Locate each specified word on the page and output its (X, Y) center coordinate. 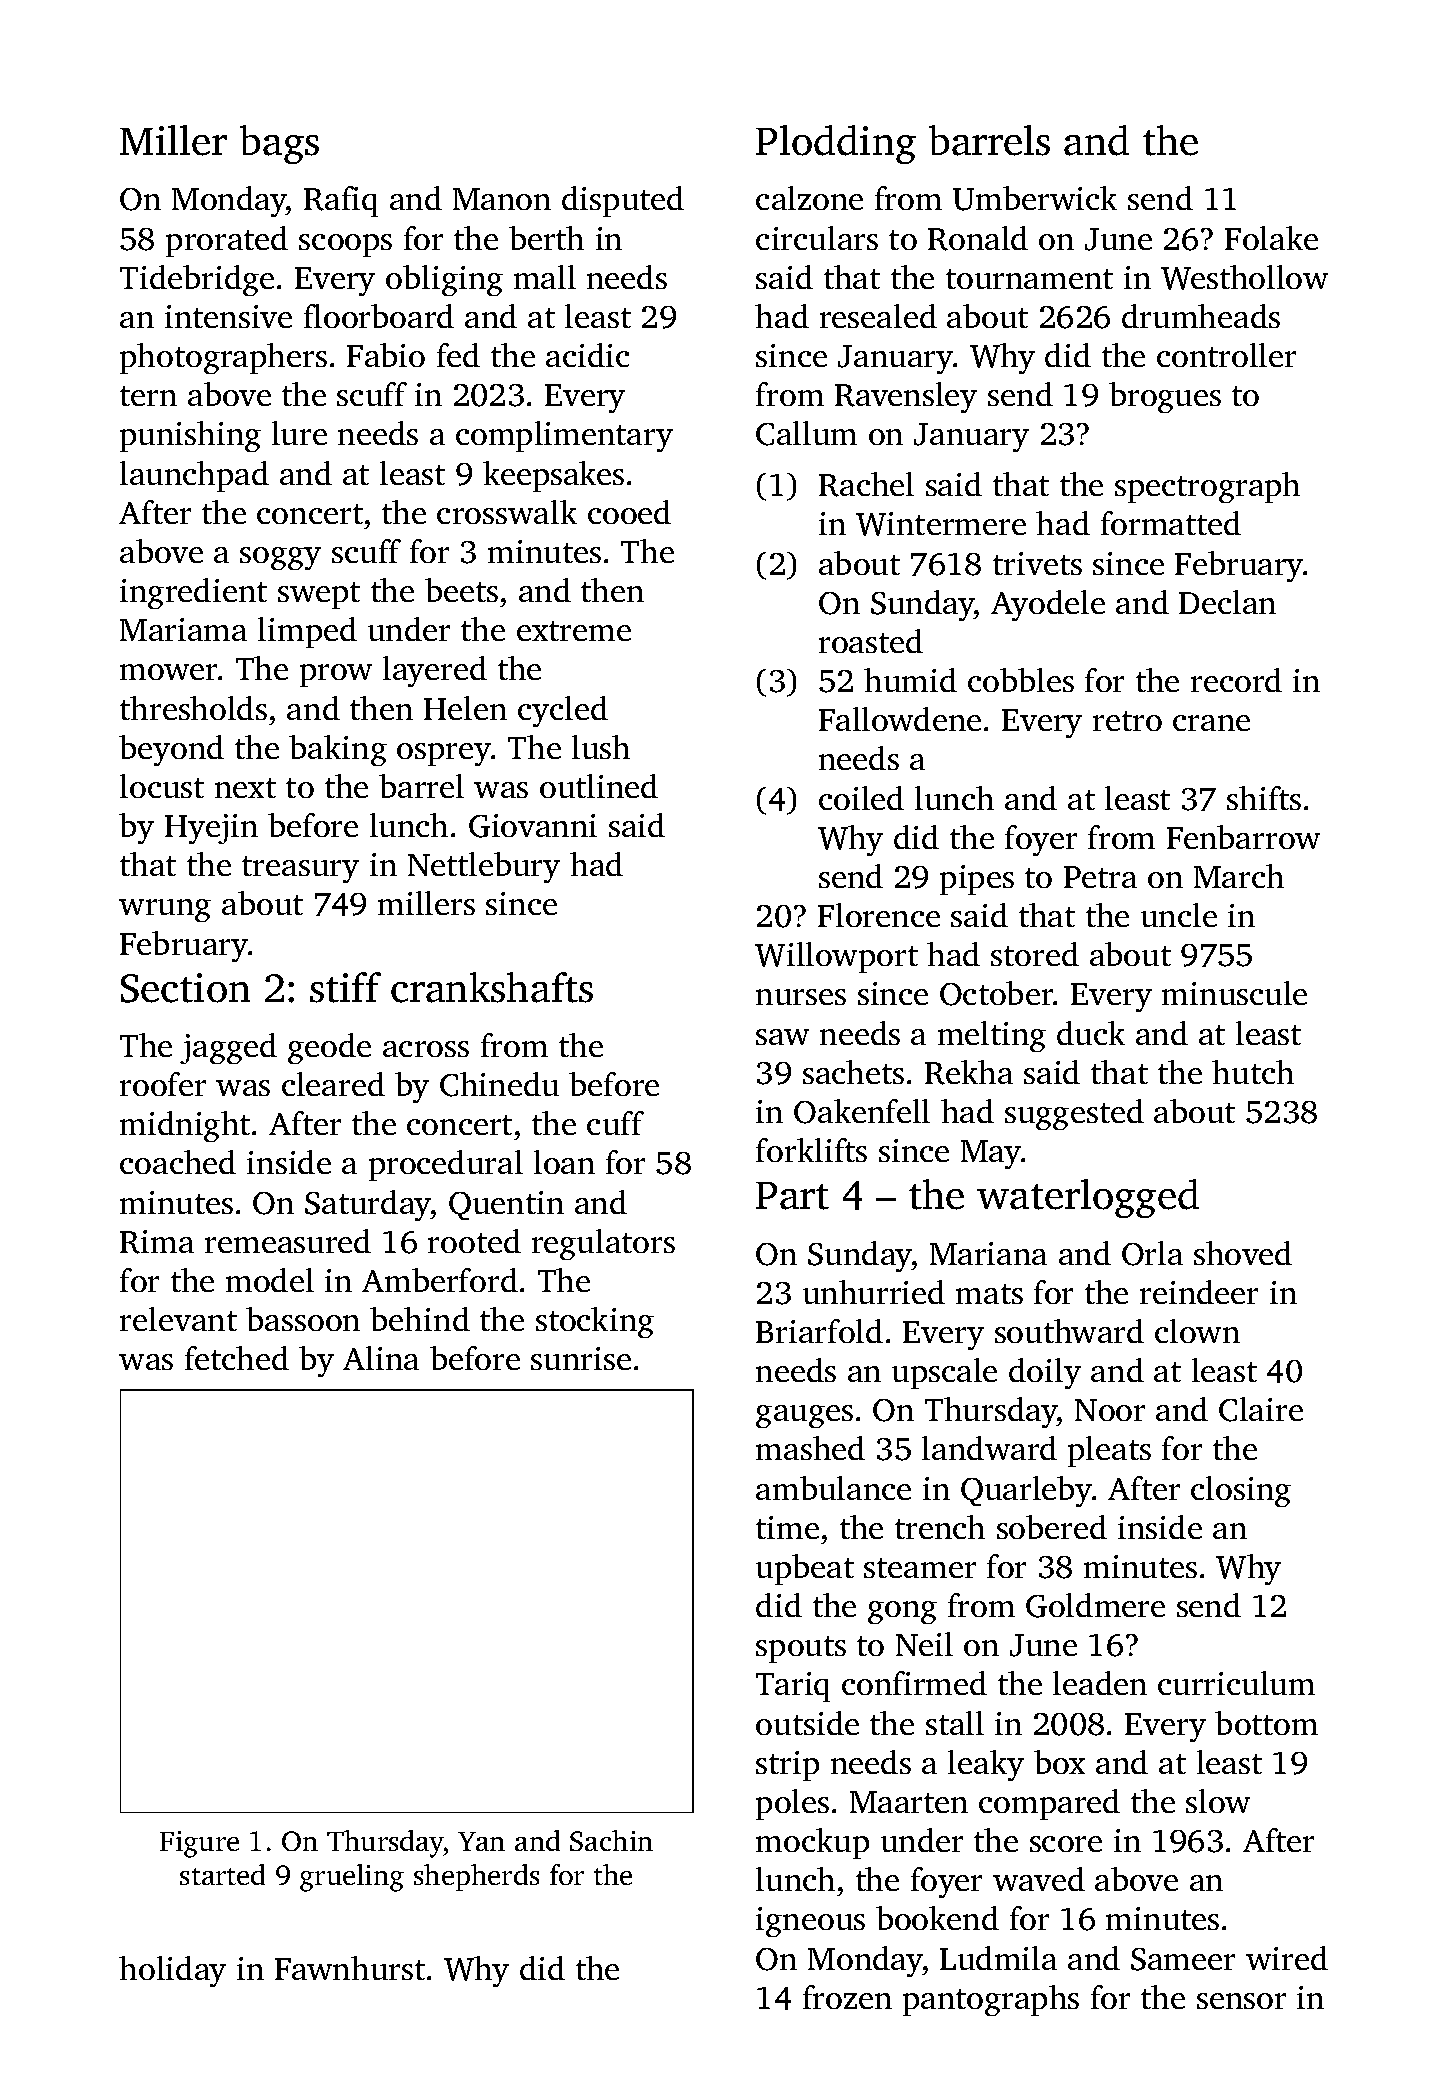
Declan (1227, 602)
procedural (446, 1165)
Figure (199, 1844)
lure (299, 433)
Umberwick (1035, 198)
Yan (481, 1841)
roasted (871, 641)
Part (792, 1196)
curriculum (1236, 1683)
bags (279, 144)
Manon (502, 199)
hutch (1253, 1072)
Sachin (611, 1840)
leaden (1100, 1683)
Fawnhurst (350, 1968)
